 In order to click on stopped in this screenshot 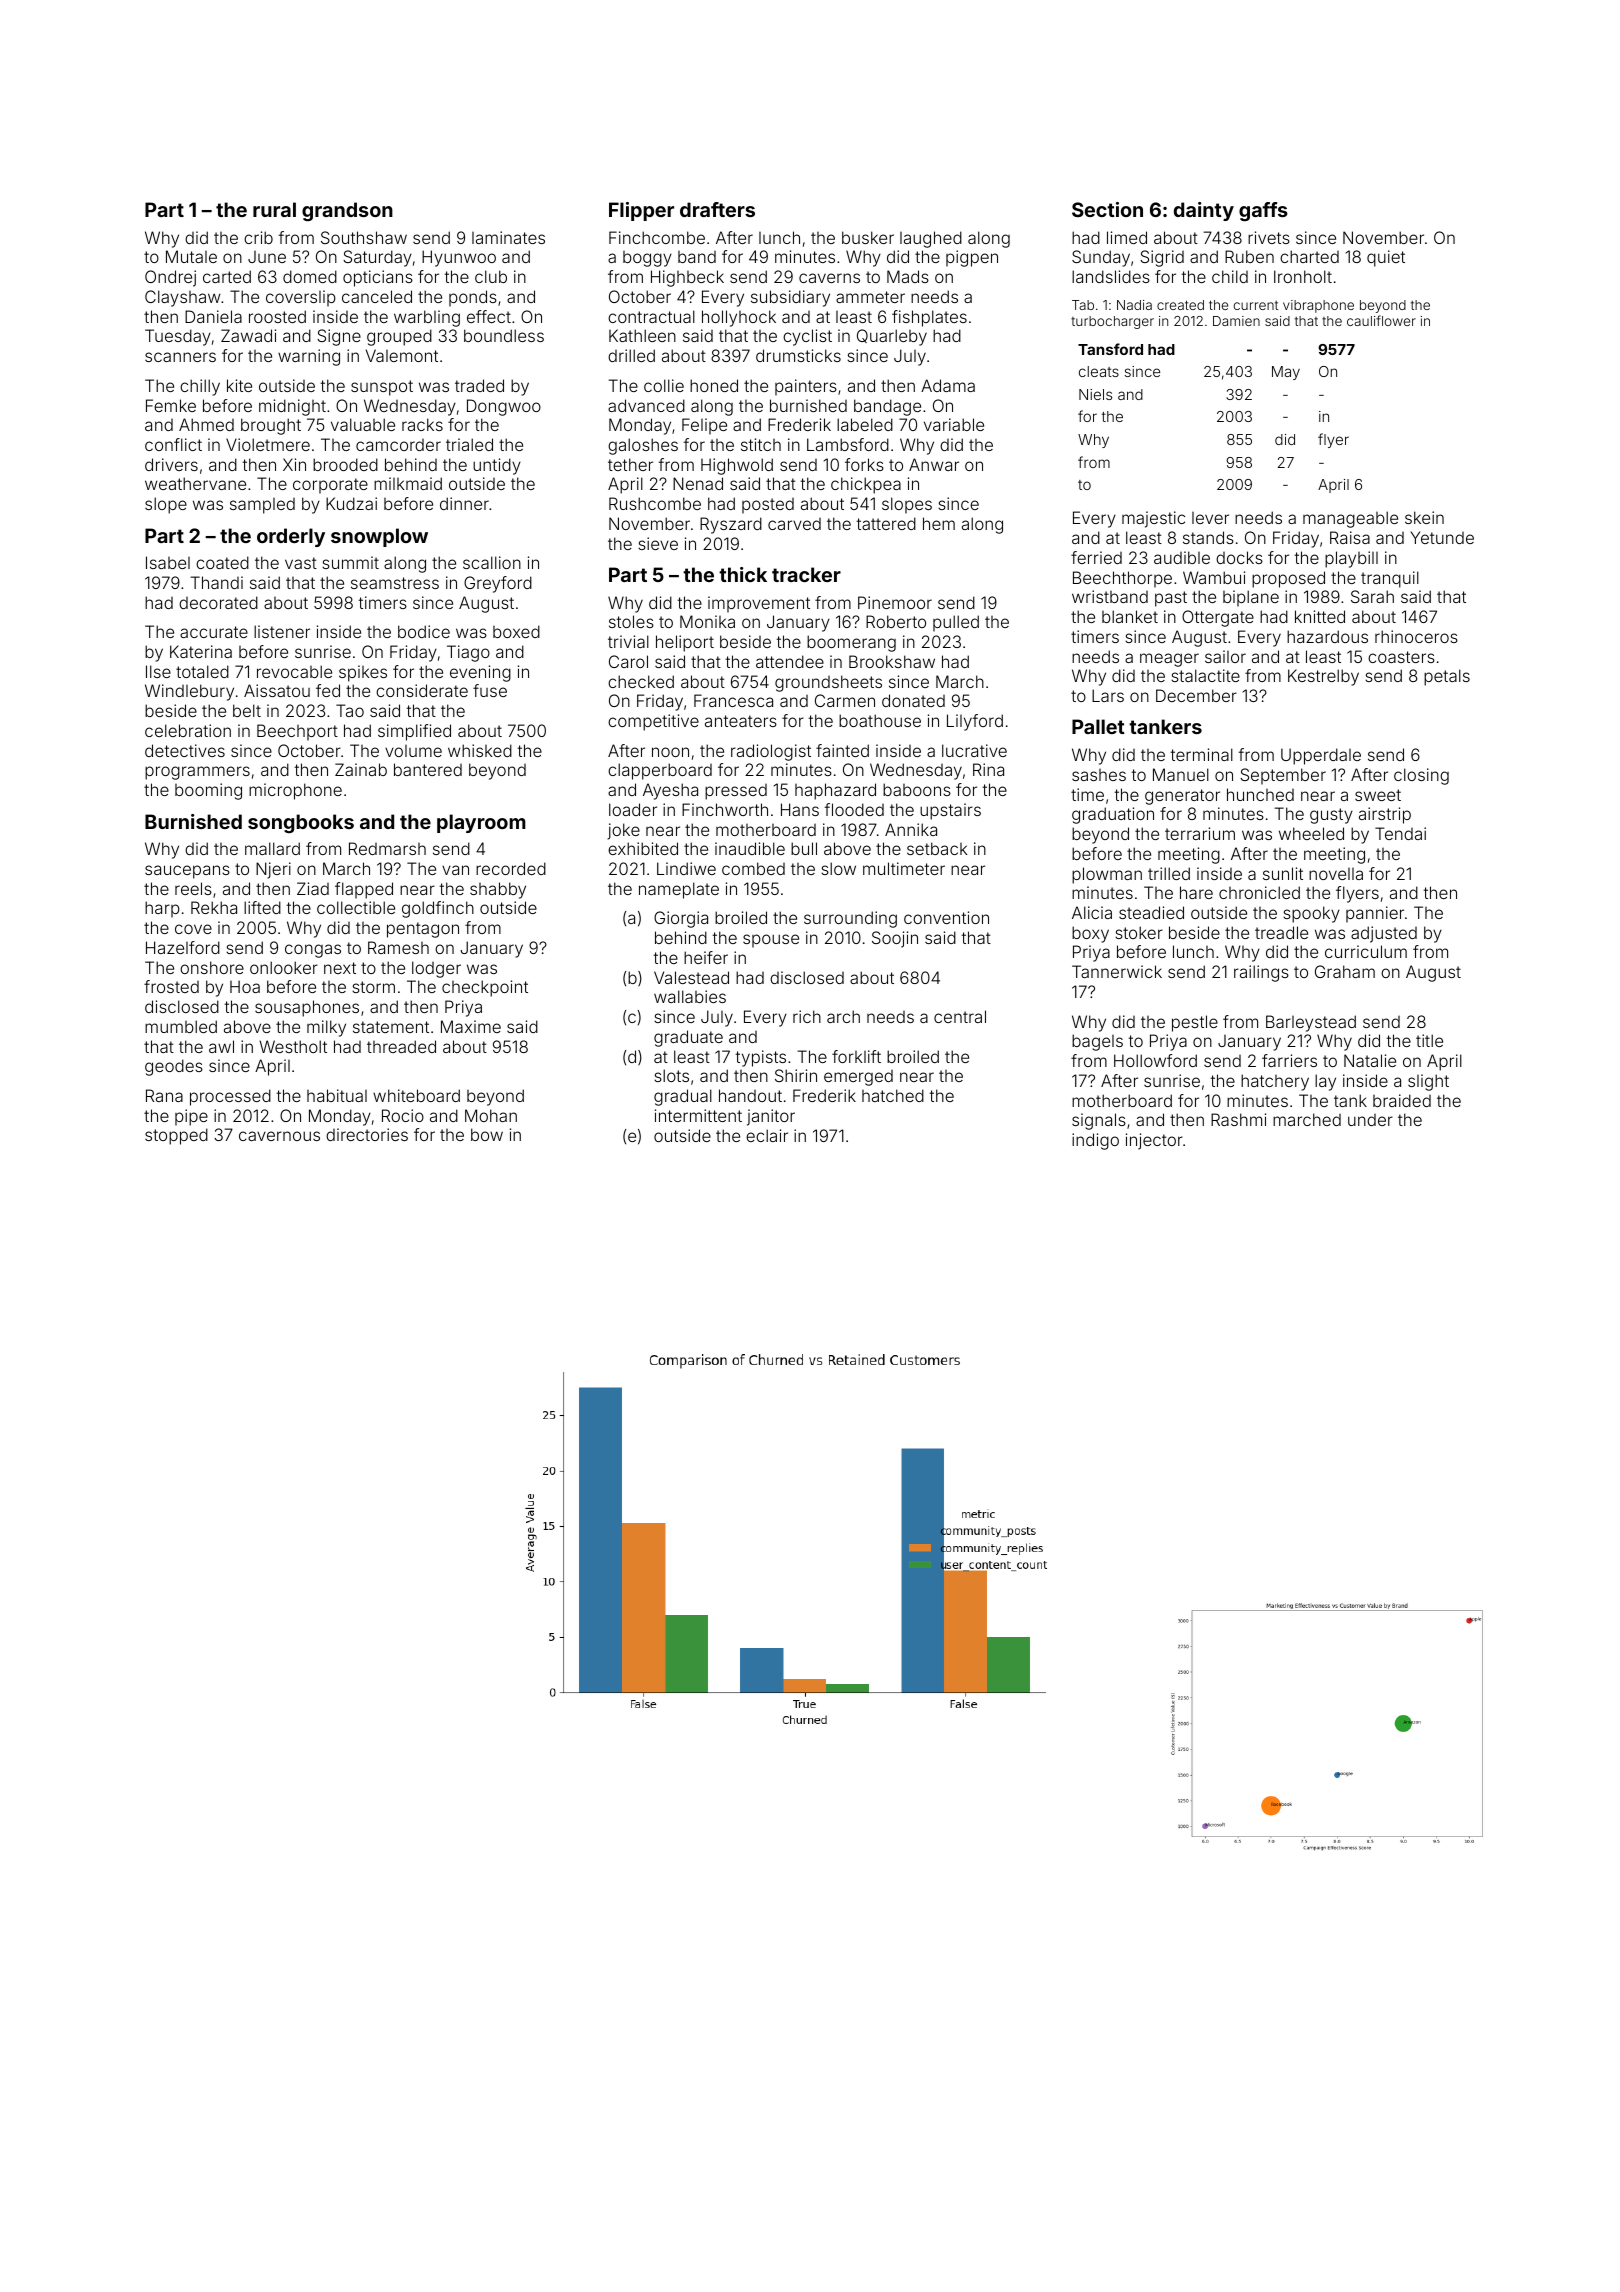, I will do `click(176, 1136)`.
